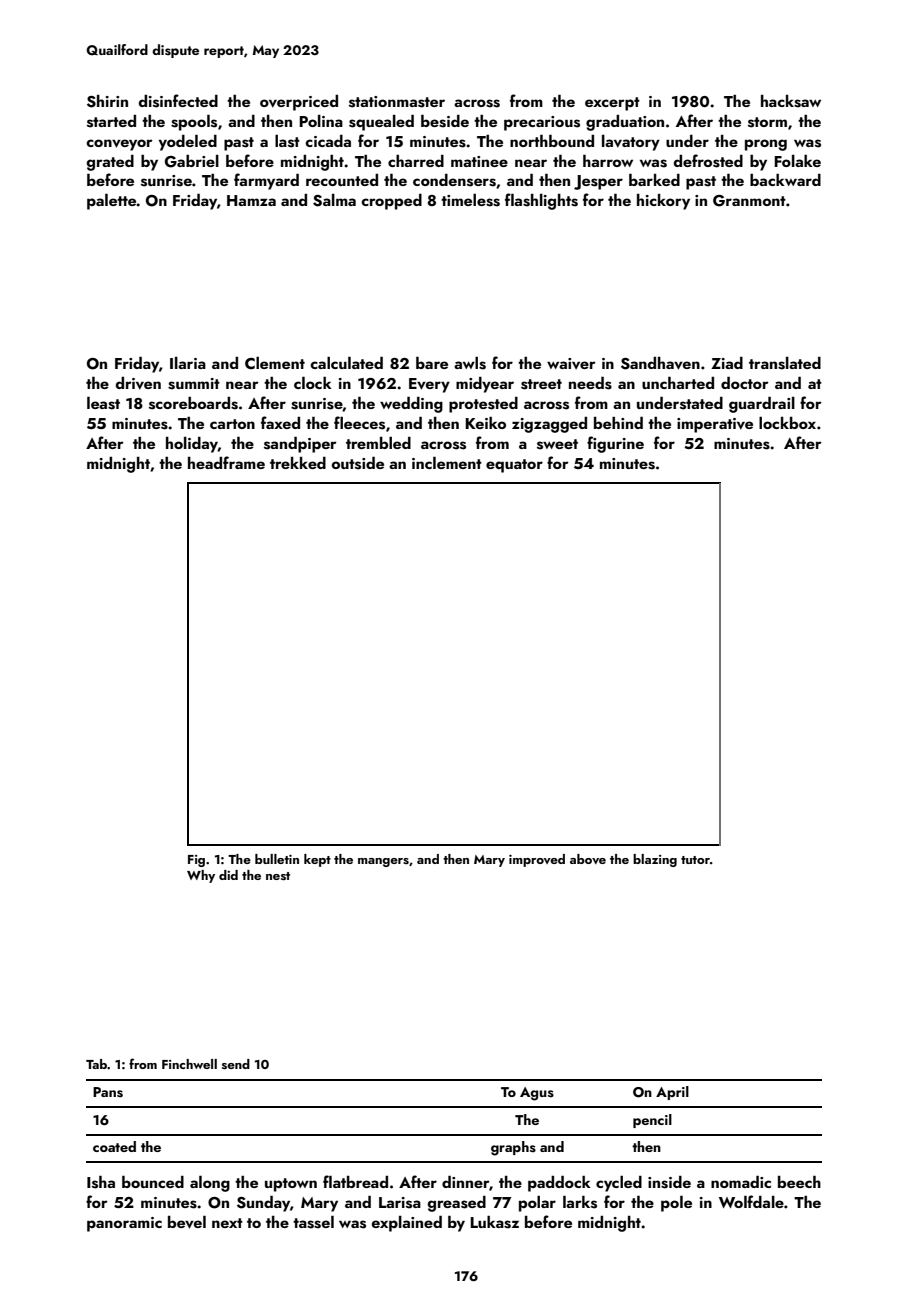 The height and width of the page is (1316, 908). What do you see at coordinates (383, 862) in the page?
I see `mangers` at bounding box center [383, 862].
